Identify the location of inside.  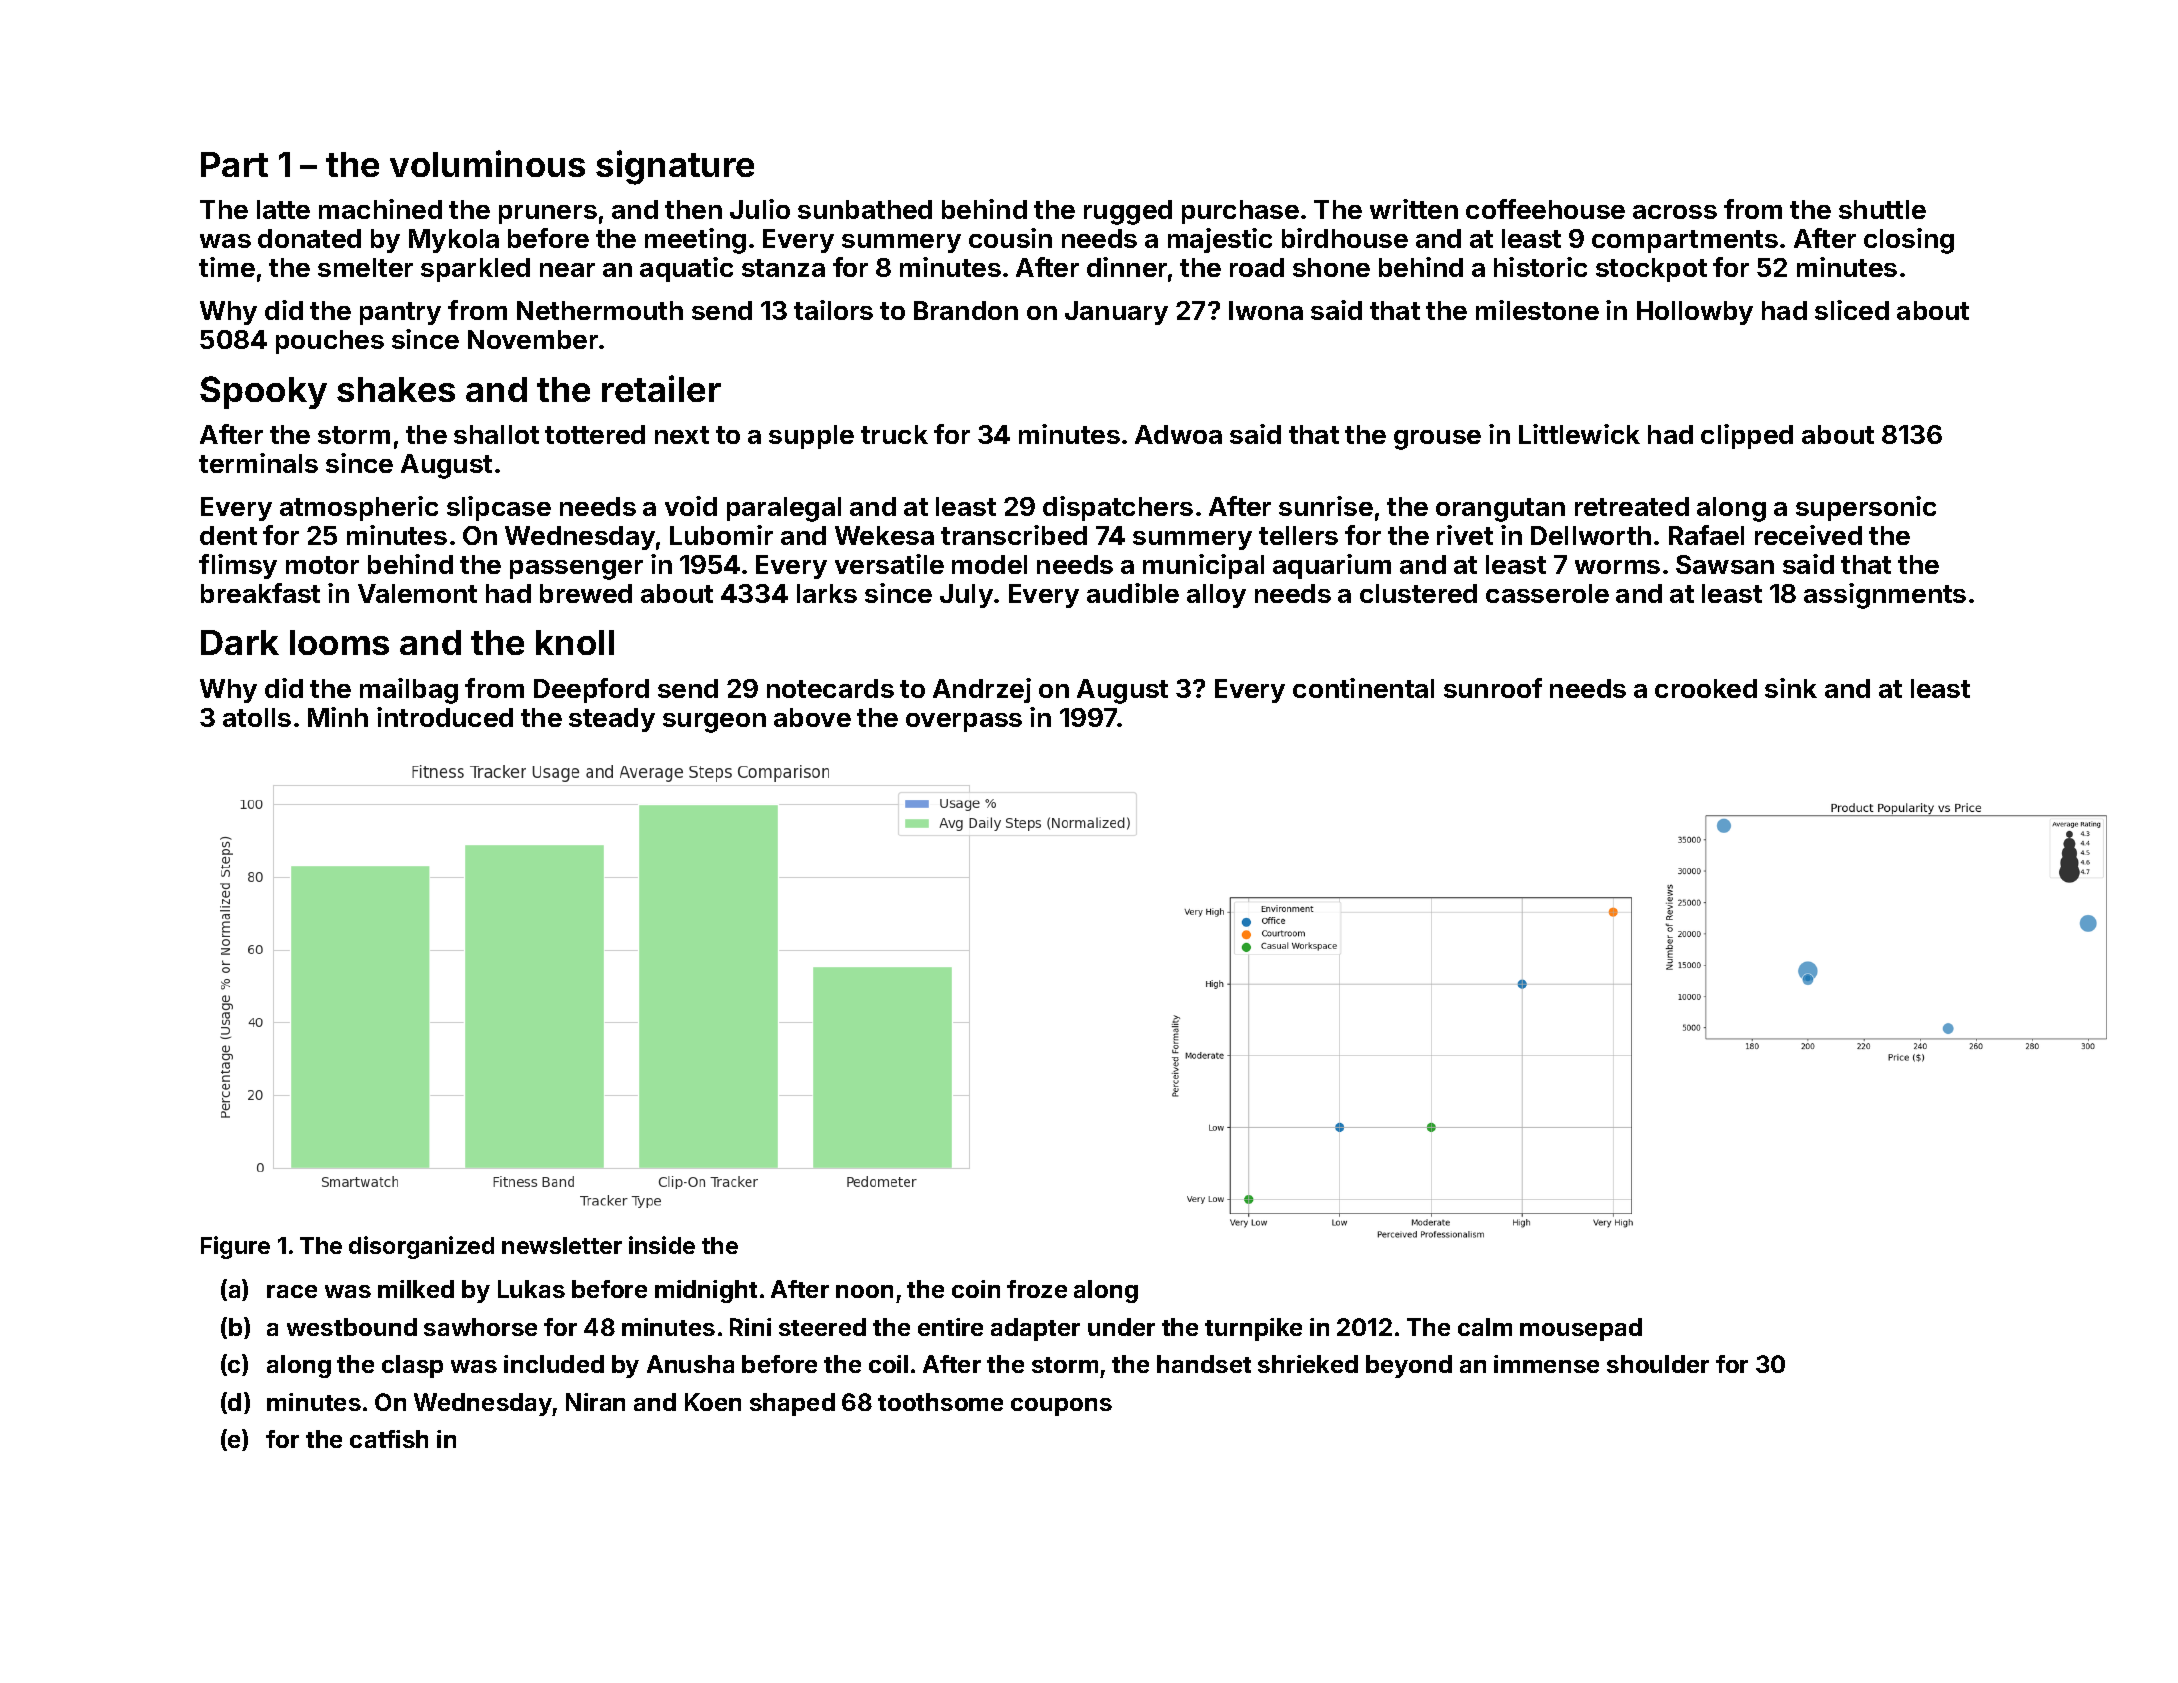
(662, 1245).
